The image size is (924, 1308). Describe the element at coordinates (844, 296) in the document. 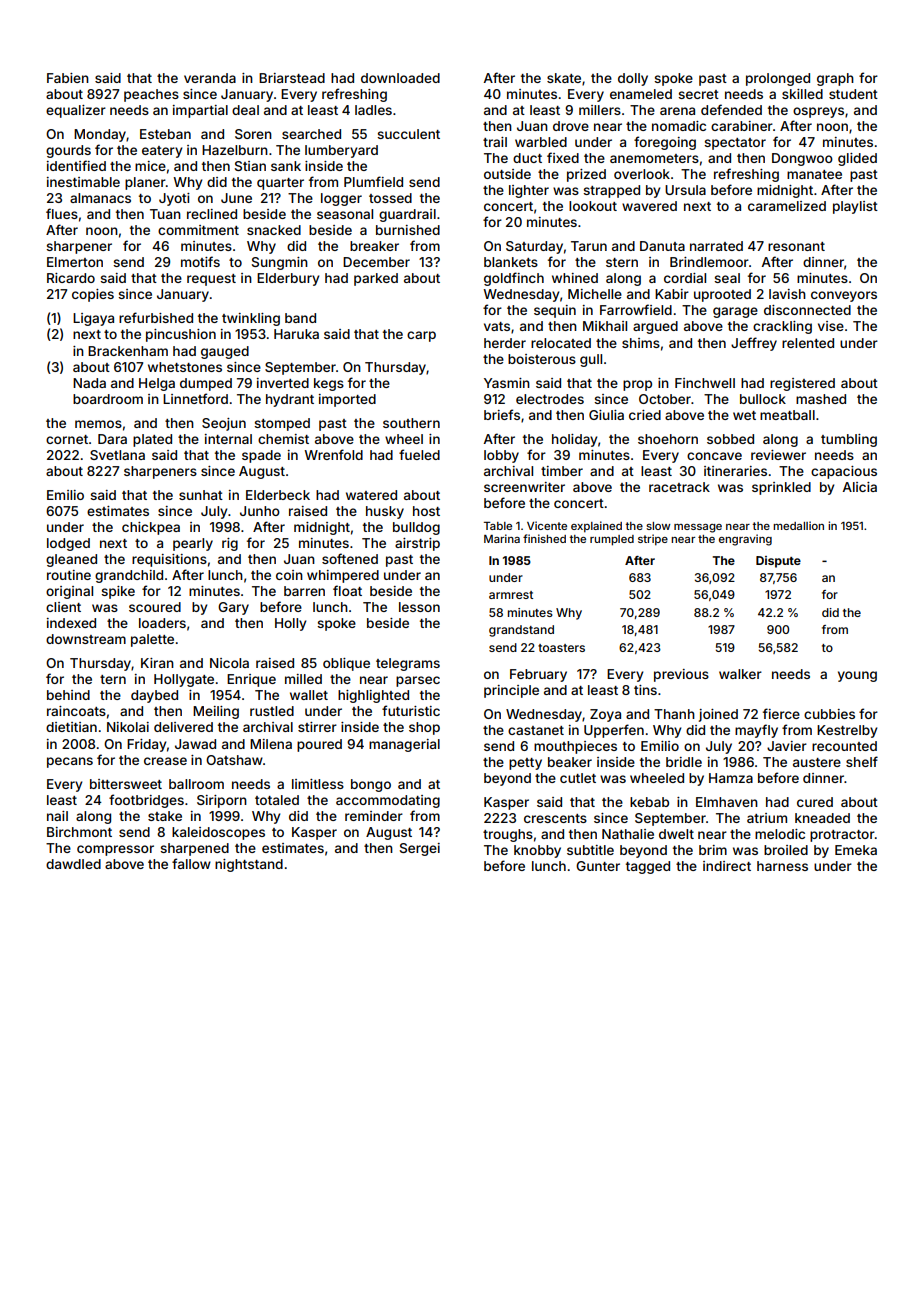

I see `conveyors` at that location.
